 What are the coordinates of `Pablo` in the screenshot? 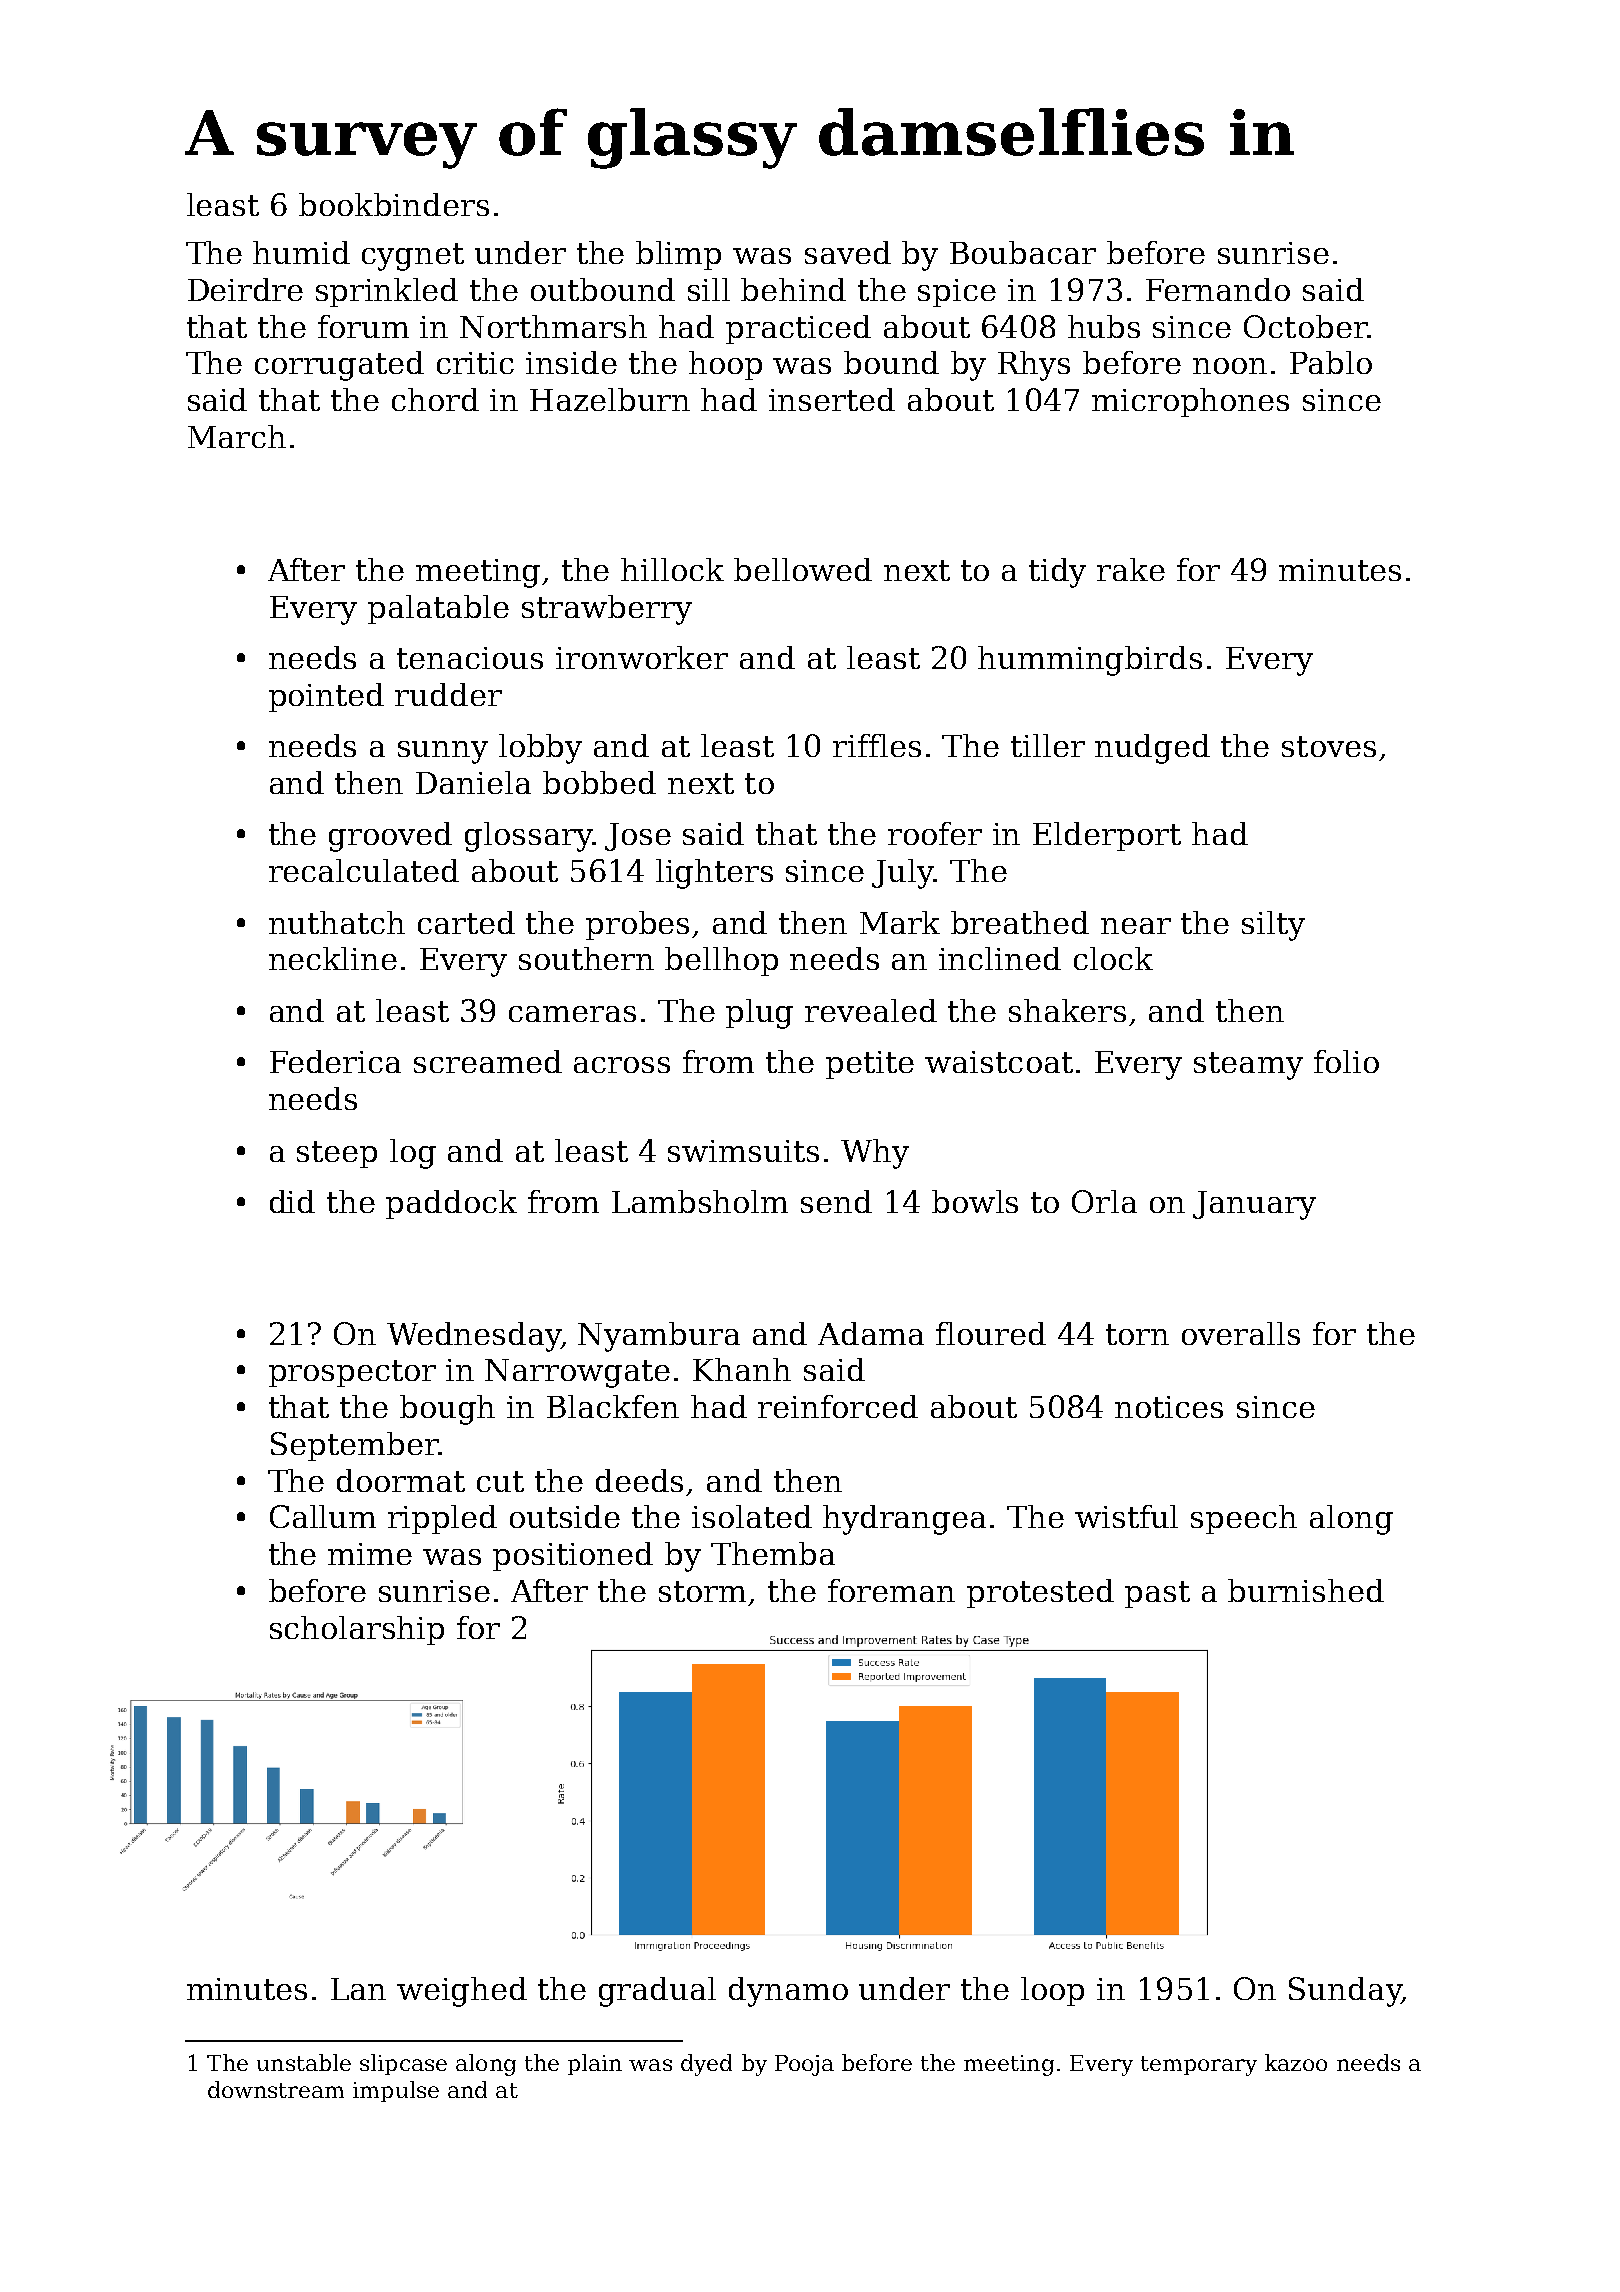 It's located at (1331, 362).
